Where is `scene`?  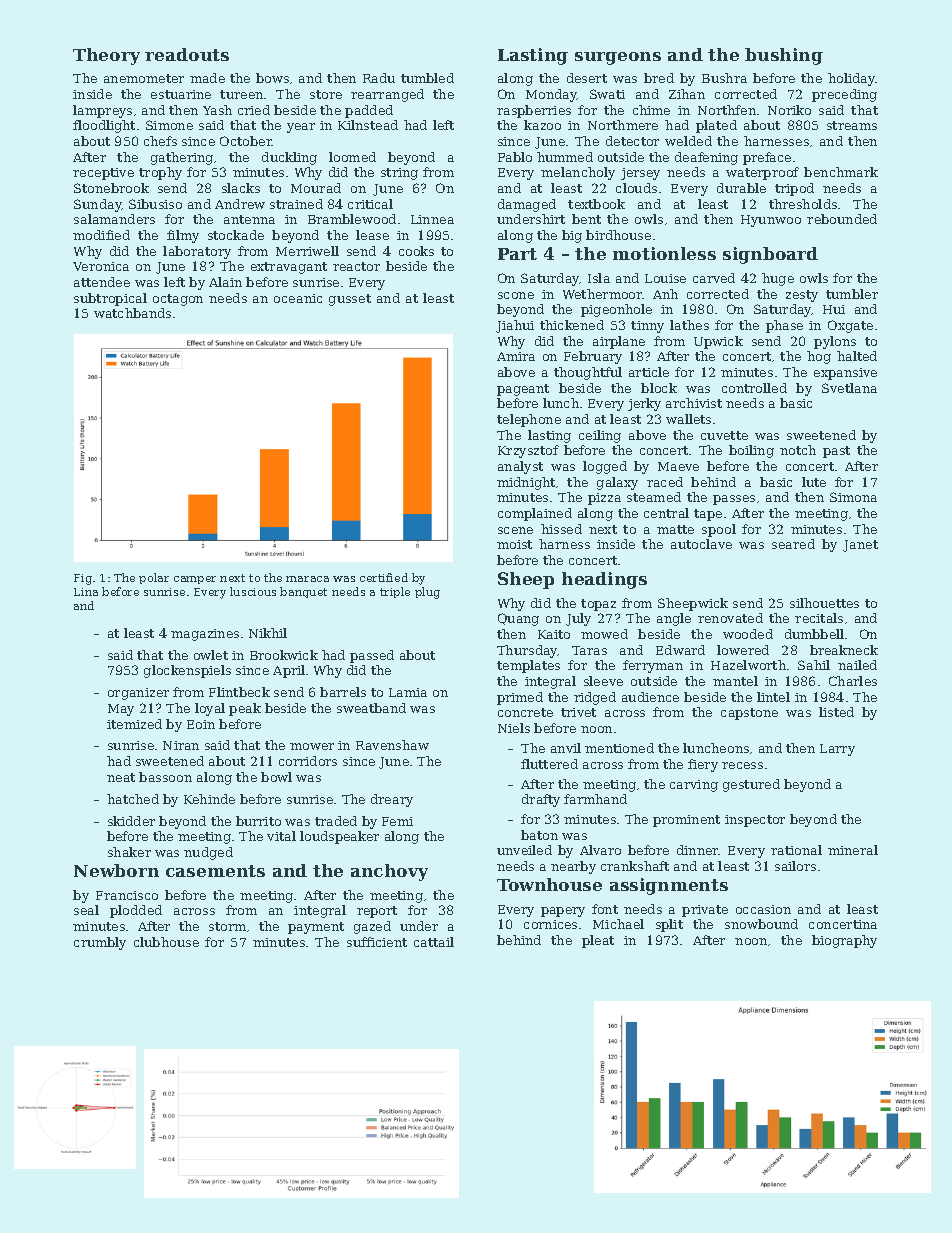 scene is located at coordinates (515, 530).
